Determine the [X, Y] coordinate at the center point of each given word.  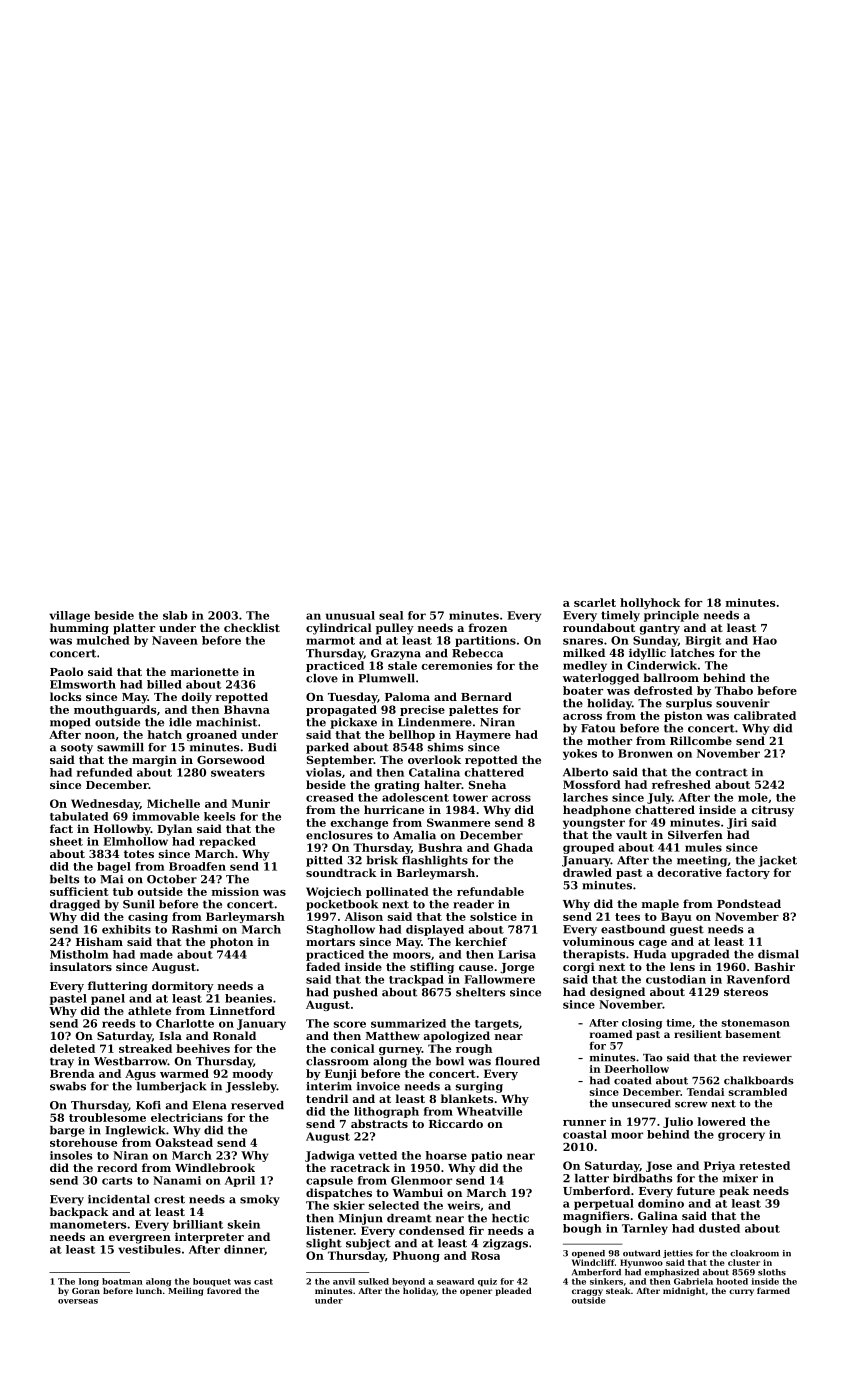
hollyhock [650, 603]
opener [476, 1292]
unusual [350, 615]
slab [175, 615]
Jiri [737, 823]
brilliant [198, 1224]
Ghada [513, 847]
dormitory [183, 987]
